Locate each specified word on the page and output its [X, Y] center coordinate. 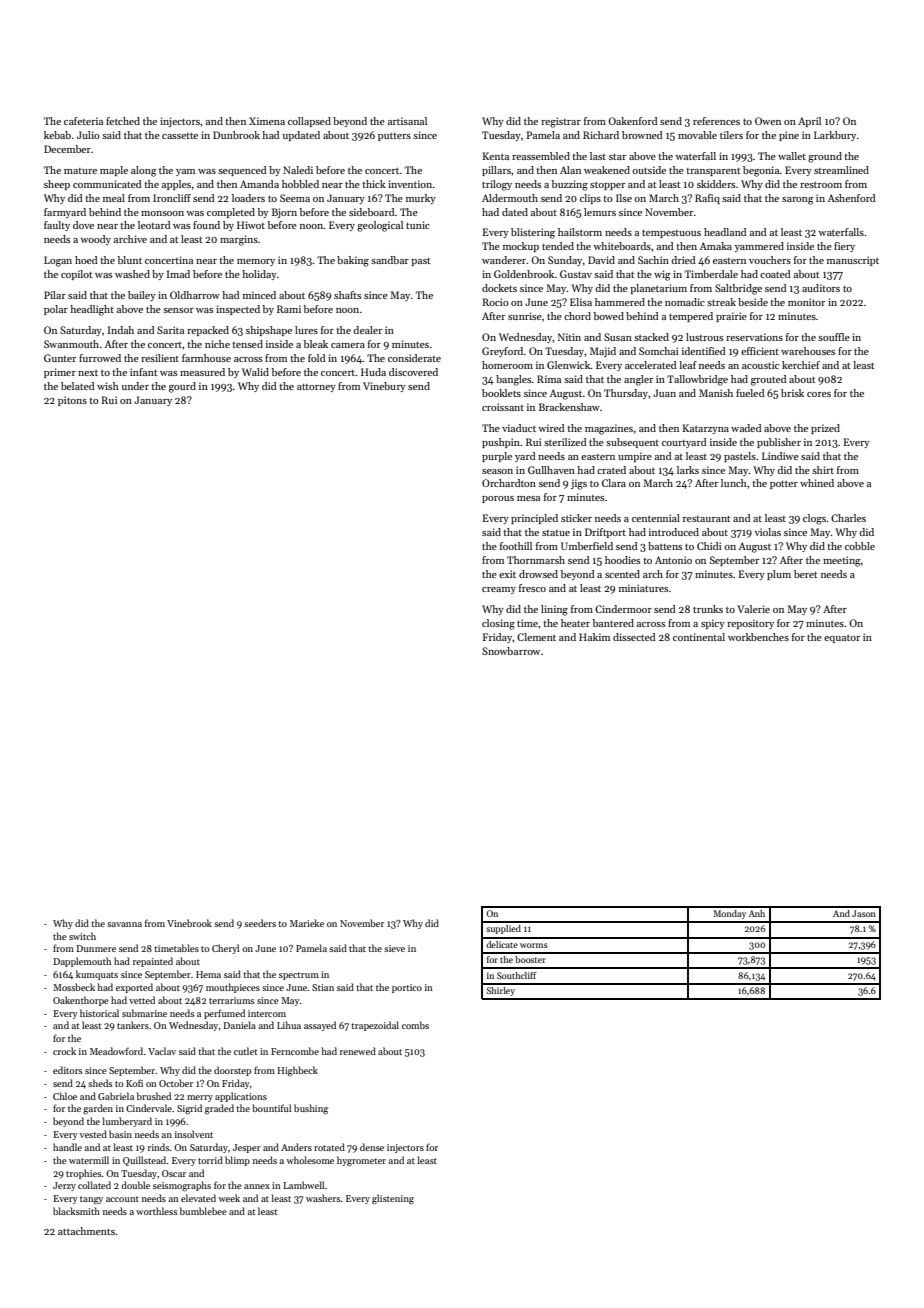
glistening [393, 1199]
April [809, 122]
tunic [418, 225]
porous [498, 499]
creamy [499, 590]
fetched [123, 121]
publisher [779, 443]
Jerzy [64, 1186]
